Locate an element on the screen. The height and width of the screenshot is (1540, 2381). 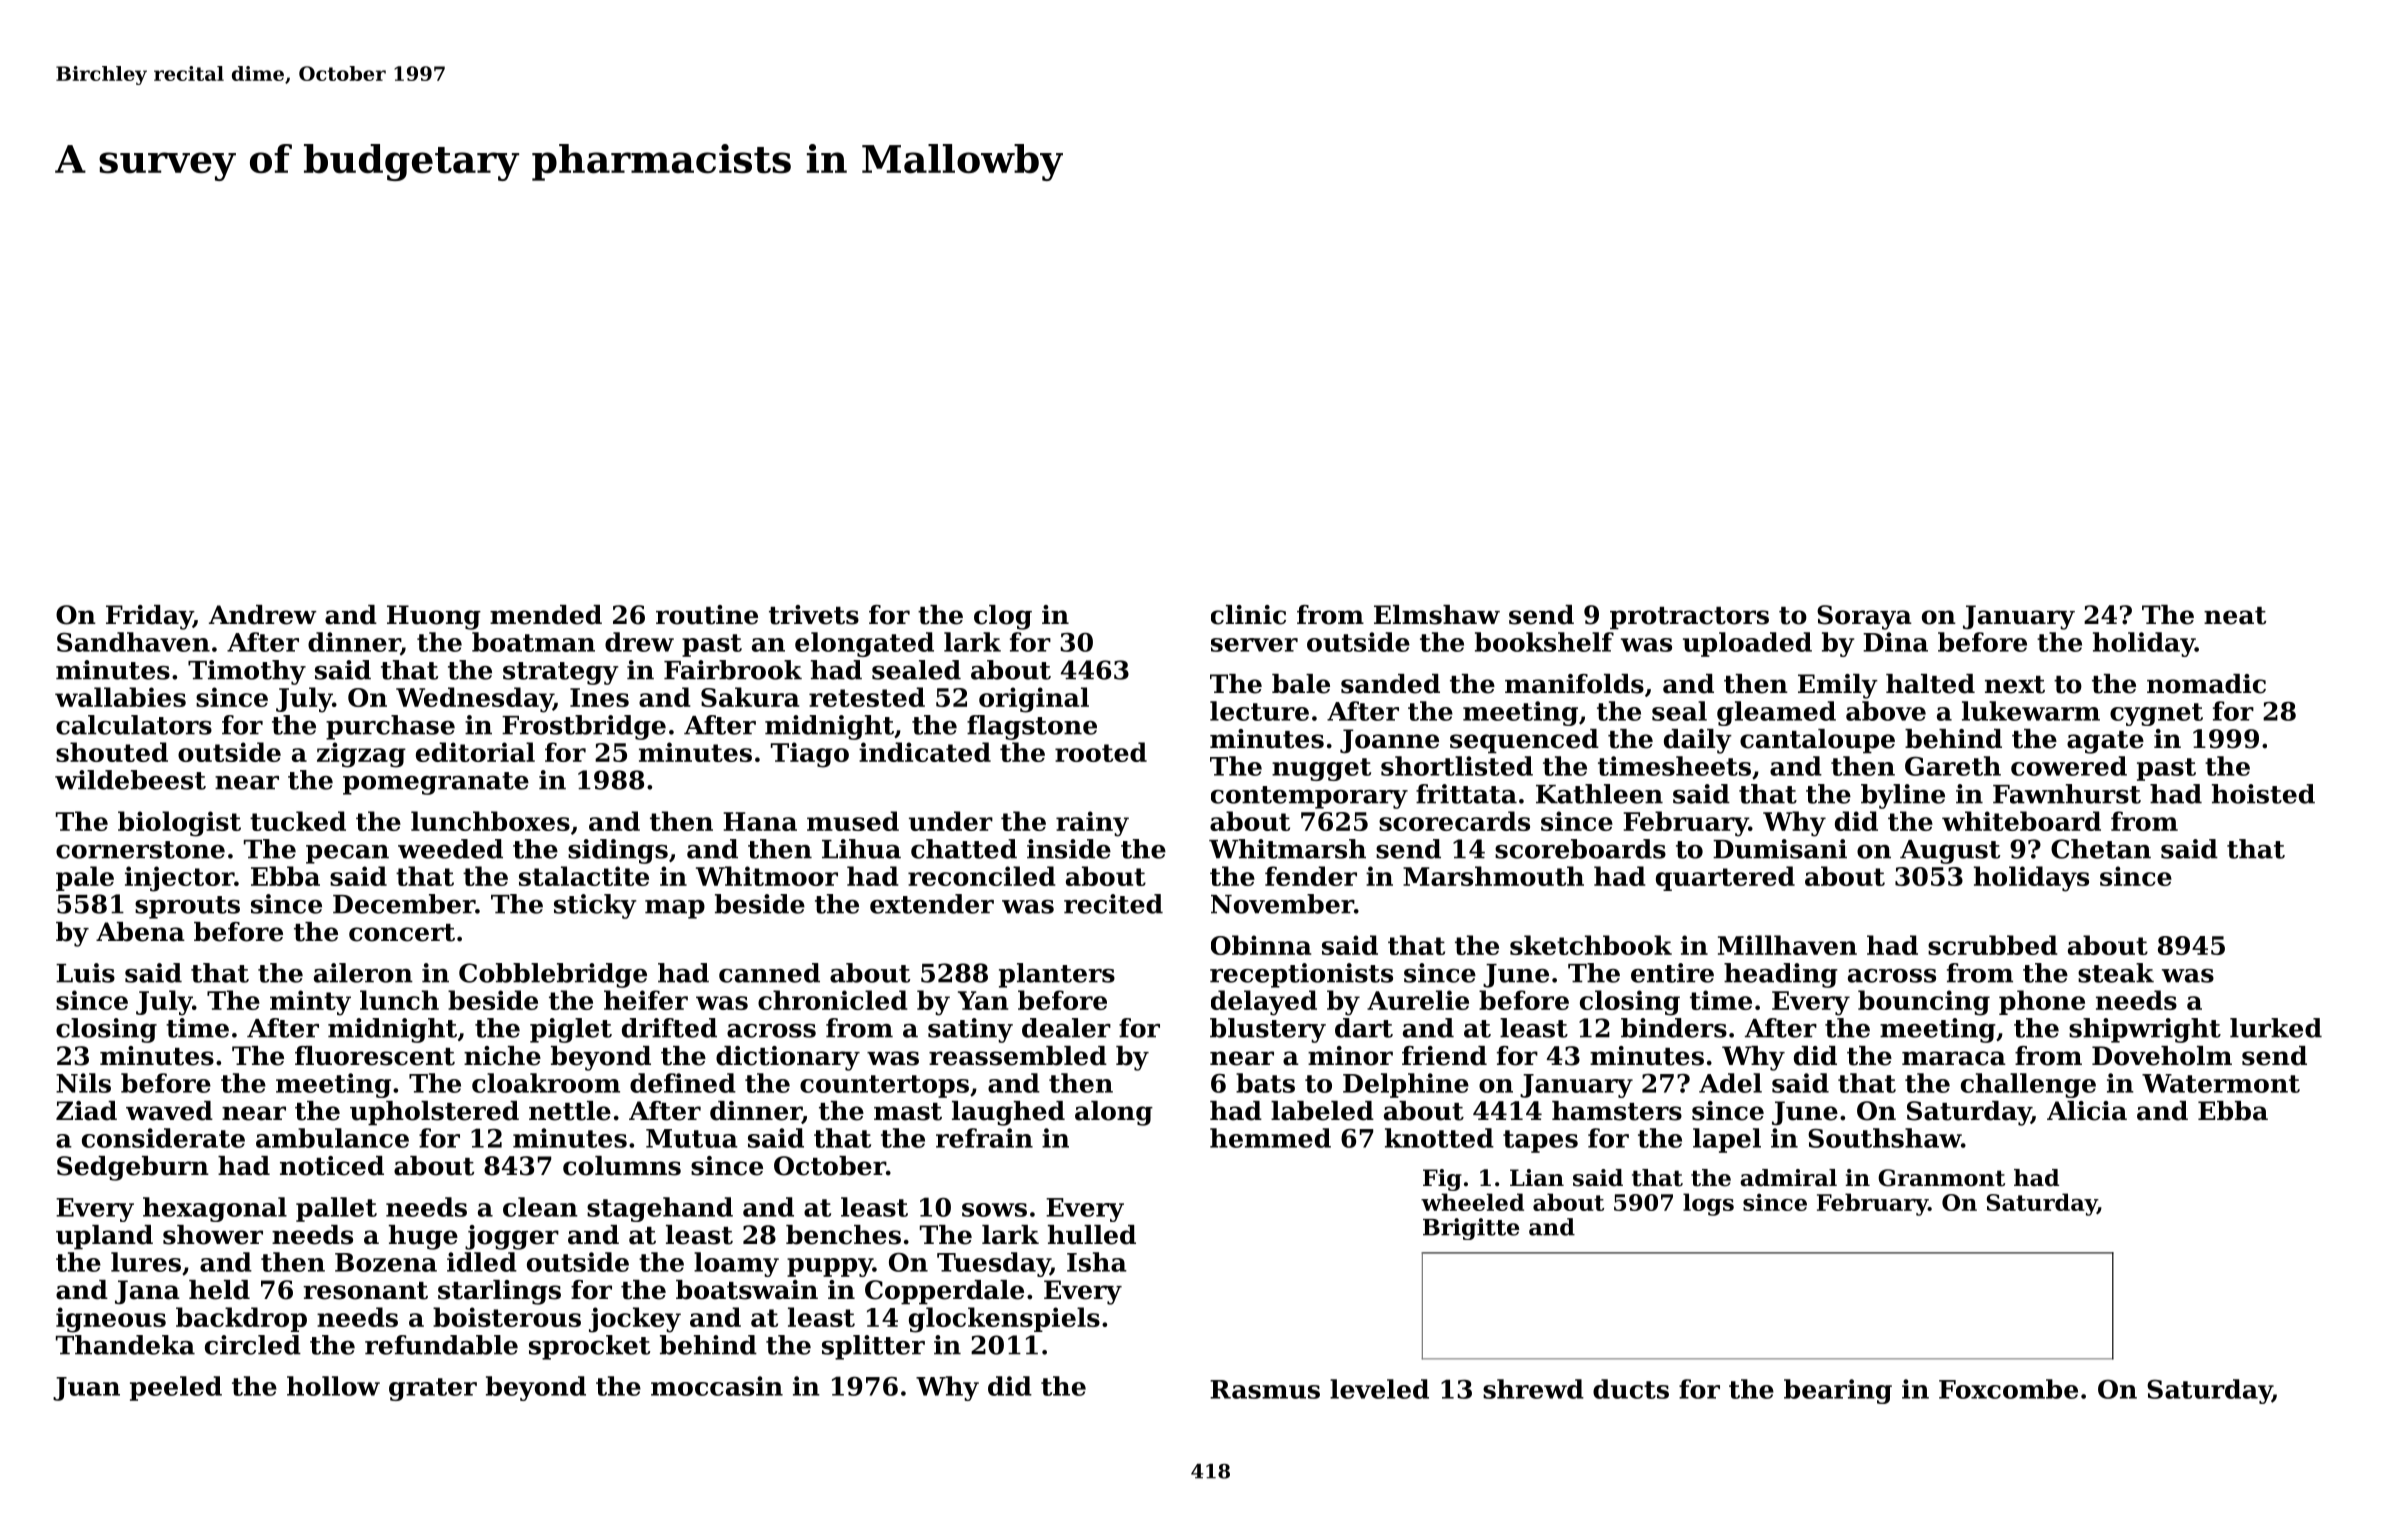
biologist is located at coordinates (179, 824).
